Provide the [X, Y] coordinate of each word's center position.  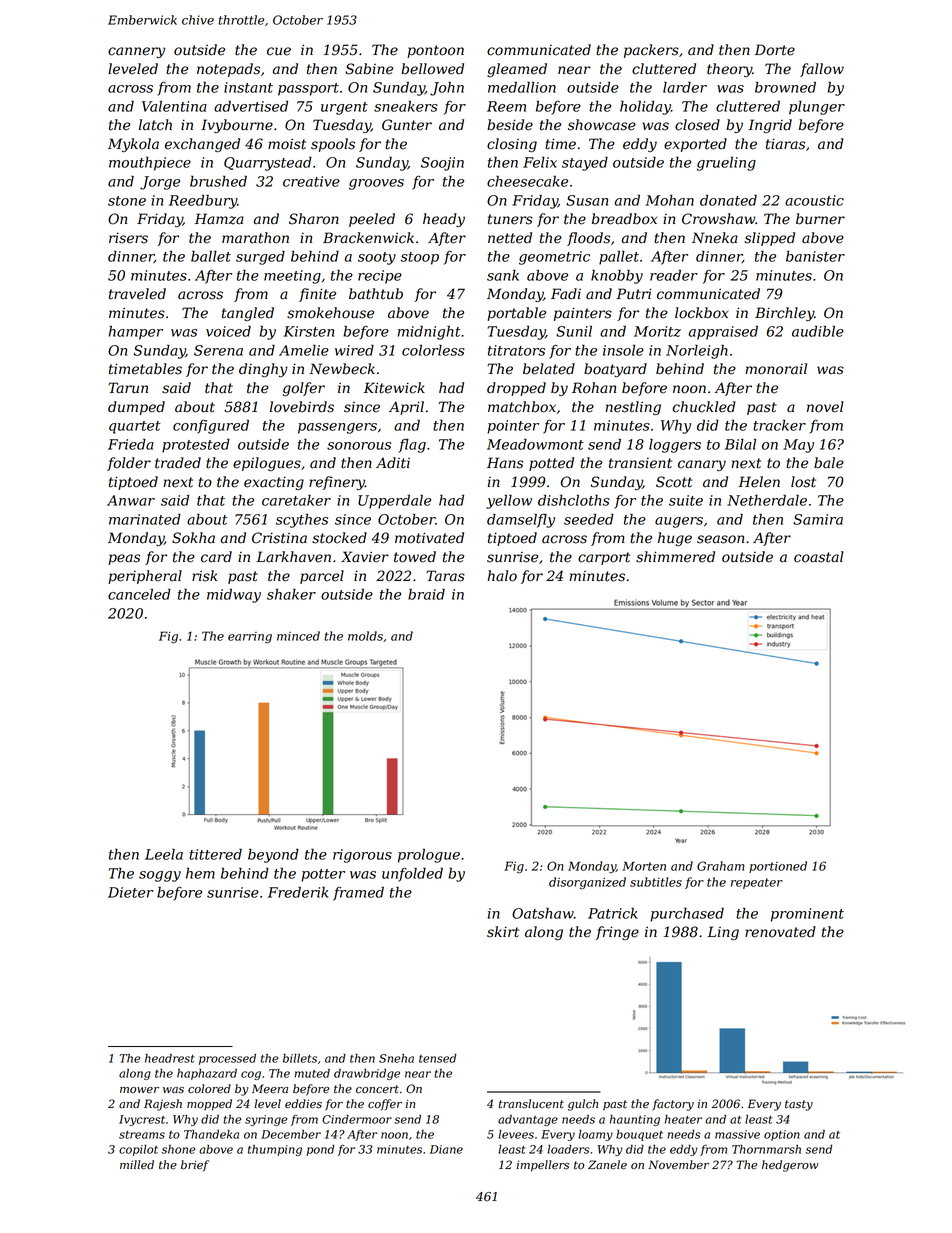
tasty [799, 1105]
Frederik [298, 892]
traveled [137, 294]
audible [818, 331]
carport [604, 558]
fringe [617, 933]
